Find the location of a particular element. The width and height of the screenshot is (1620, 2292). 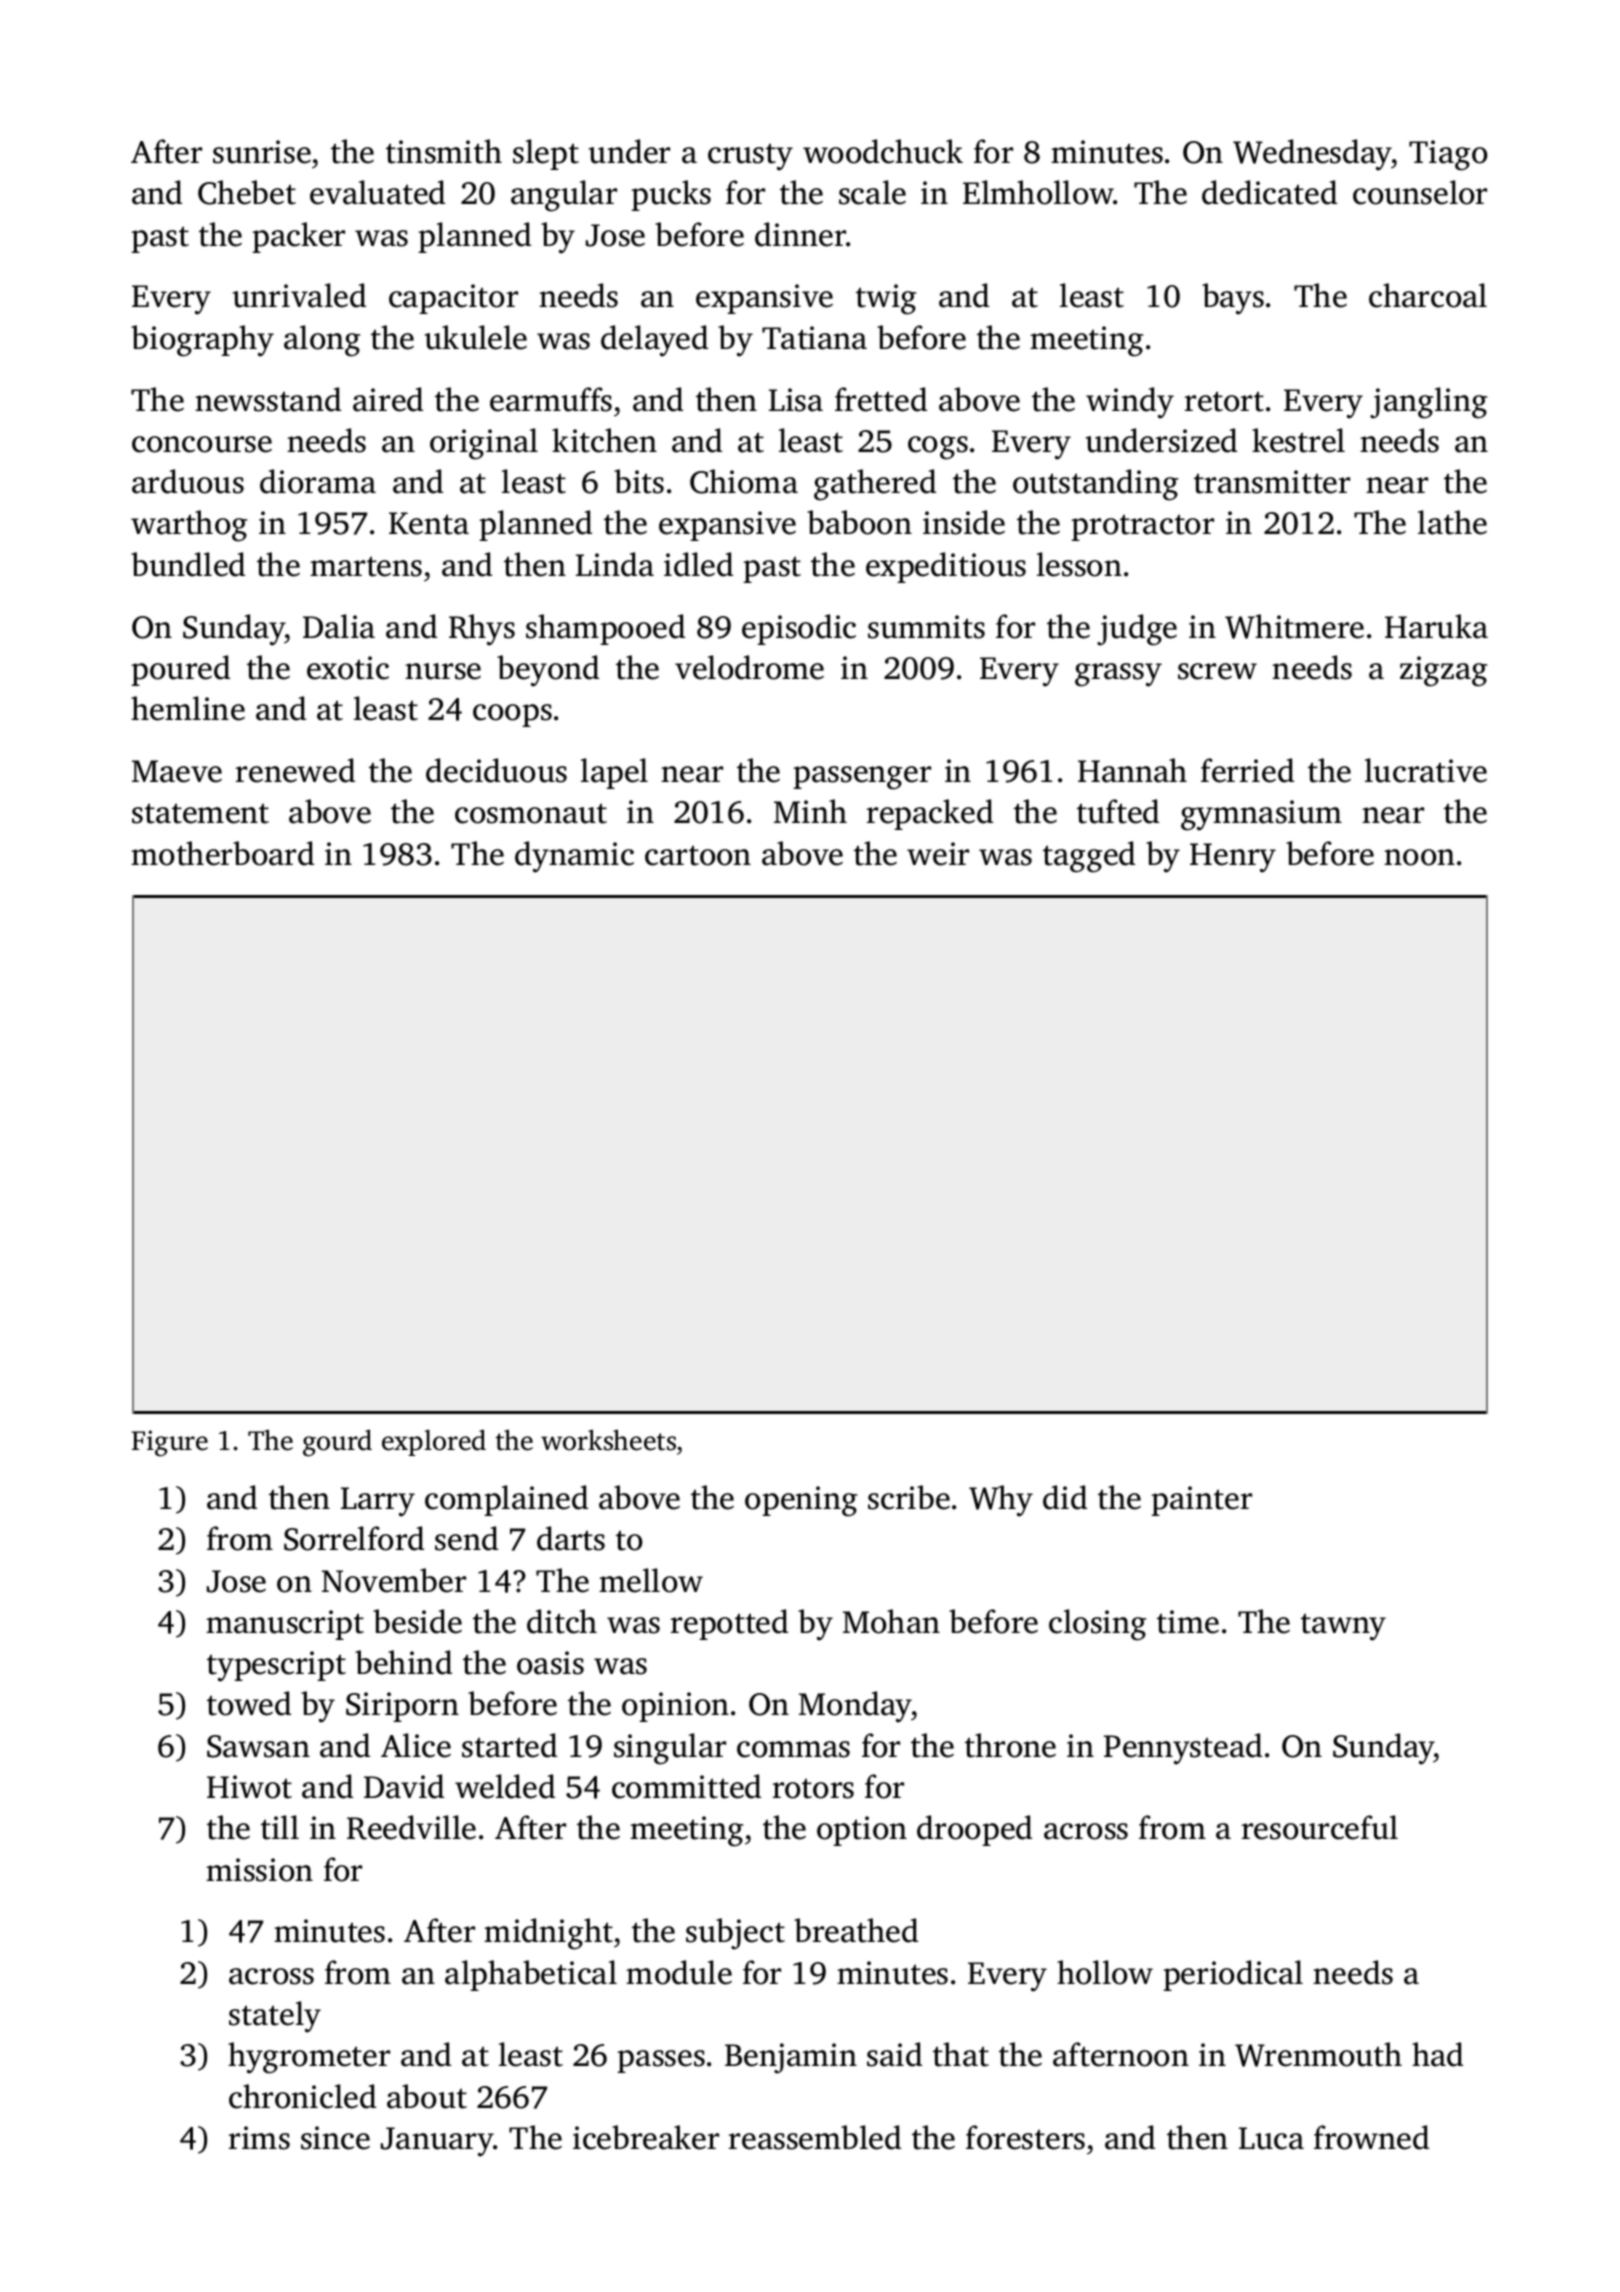

repotted is located at coordinates (729, 1624).
